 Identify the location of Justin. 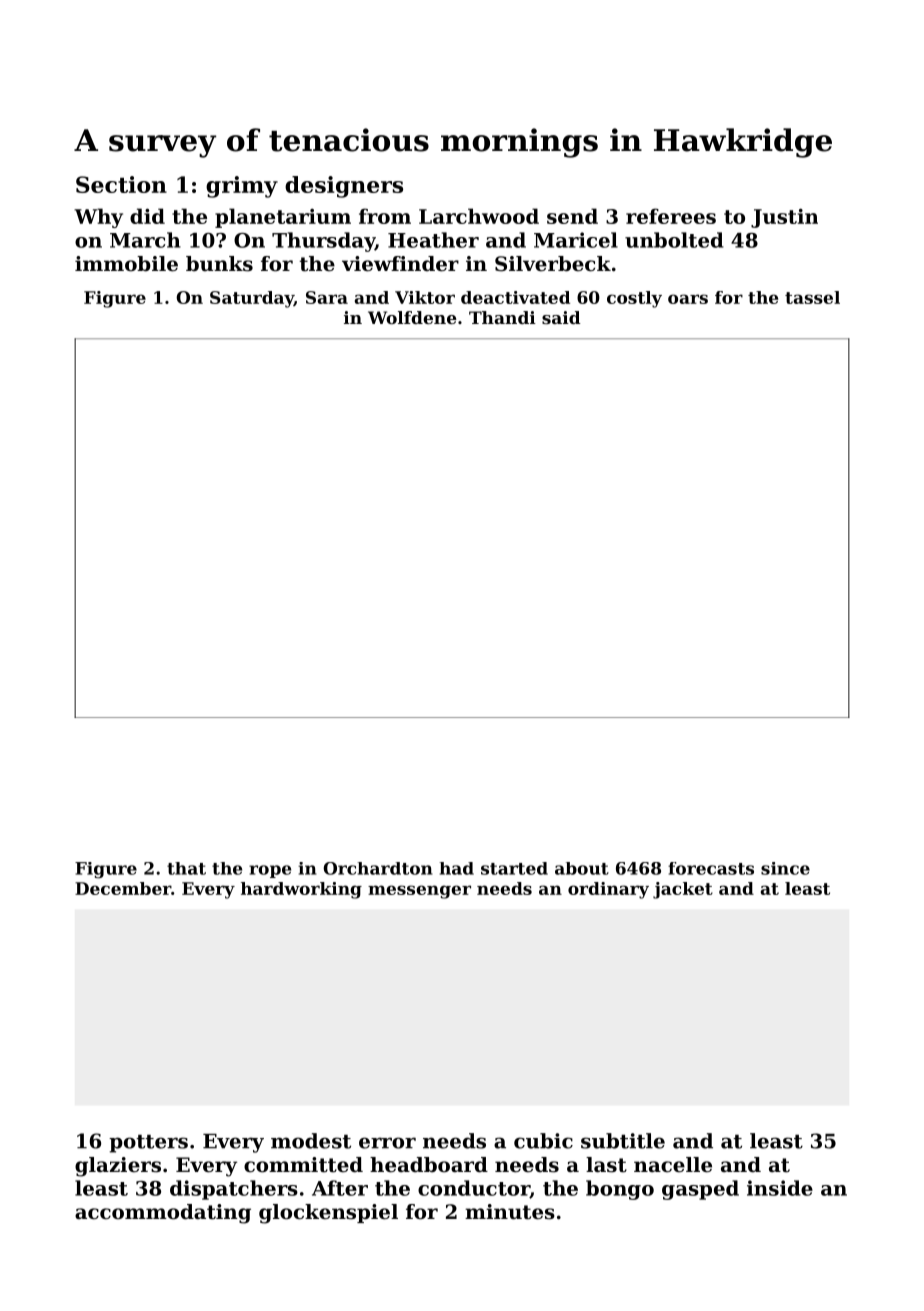
(784, 218).
